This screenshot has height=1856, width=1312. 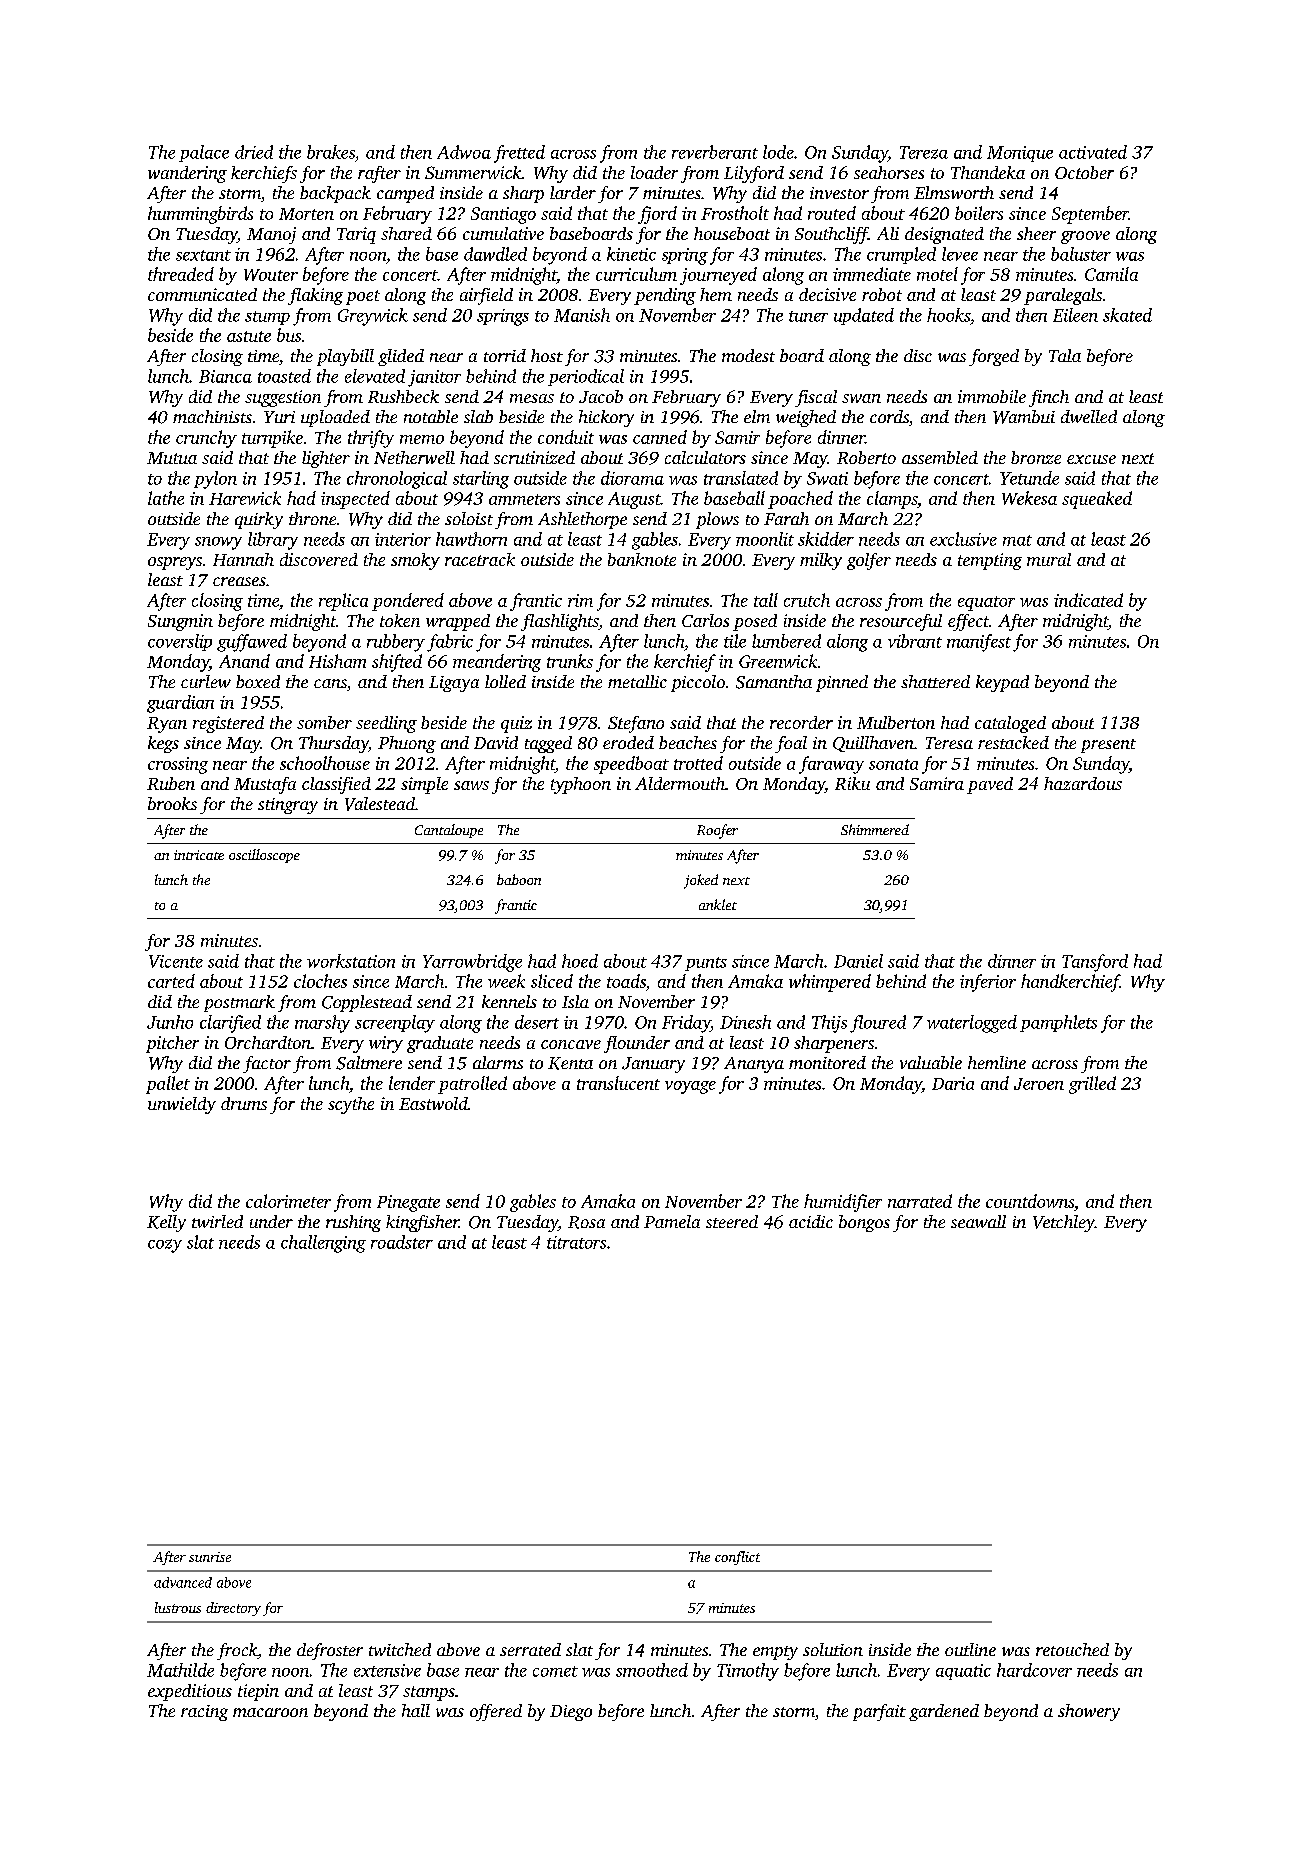 I want to click on activated, so click(x=1093, y=152).
